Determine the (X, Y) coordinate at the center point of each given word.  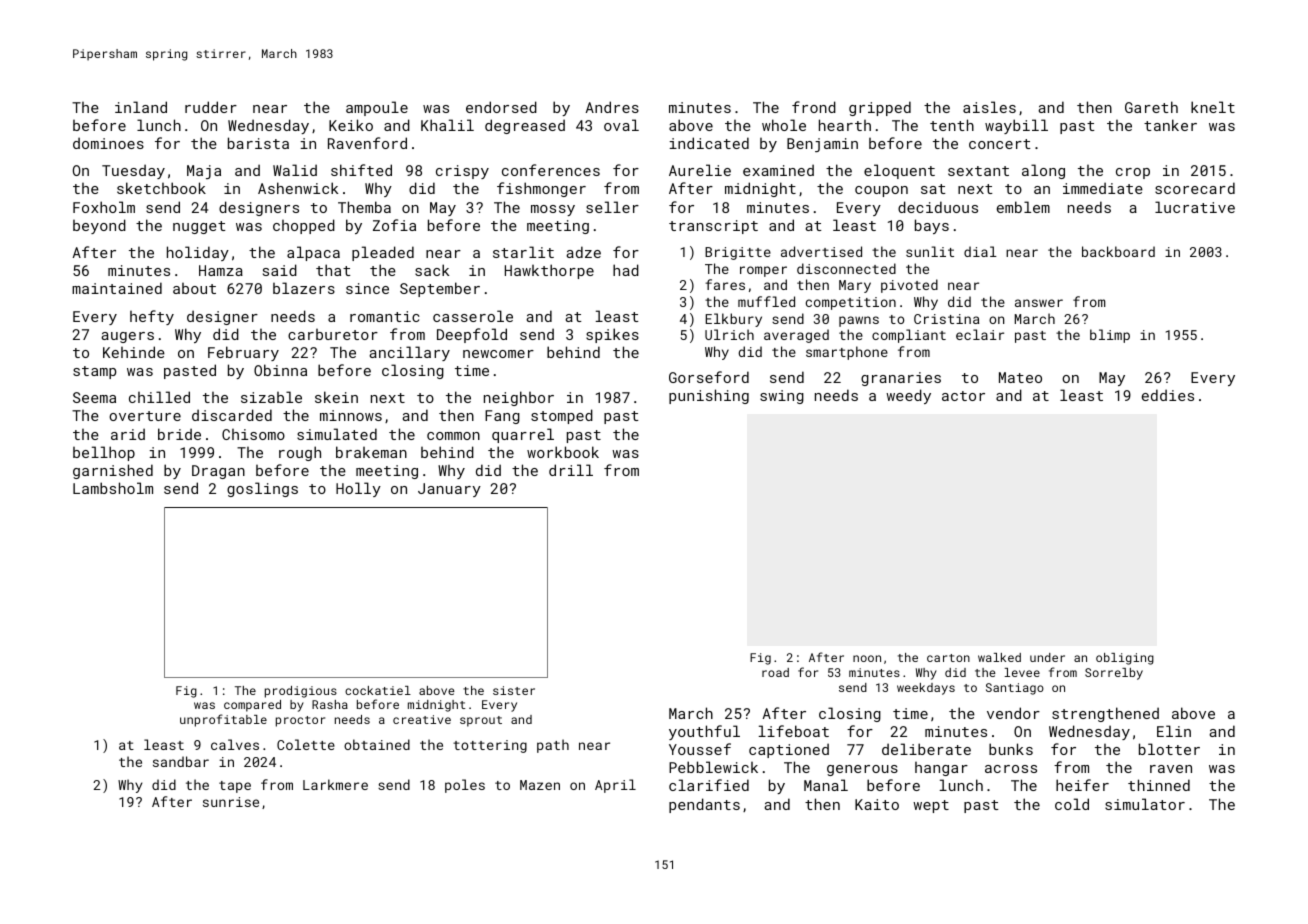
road (775, 672)
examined (778, 170)
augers (127, 337)
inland (141, 107)
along (1043, 171)
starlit (523, 252)
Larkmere (335, 784)
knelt (1213, 107)
